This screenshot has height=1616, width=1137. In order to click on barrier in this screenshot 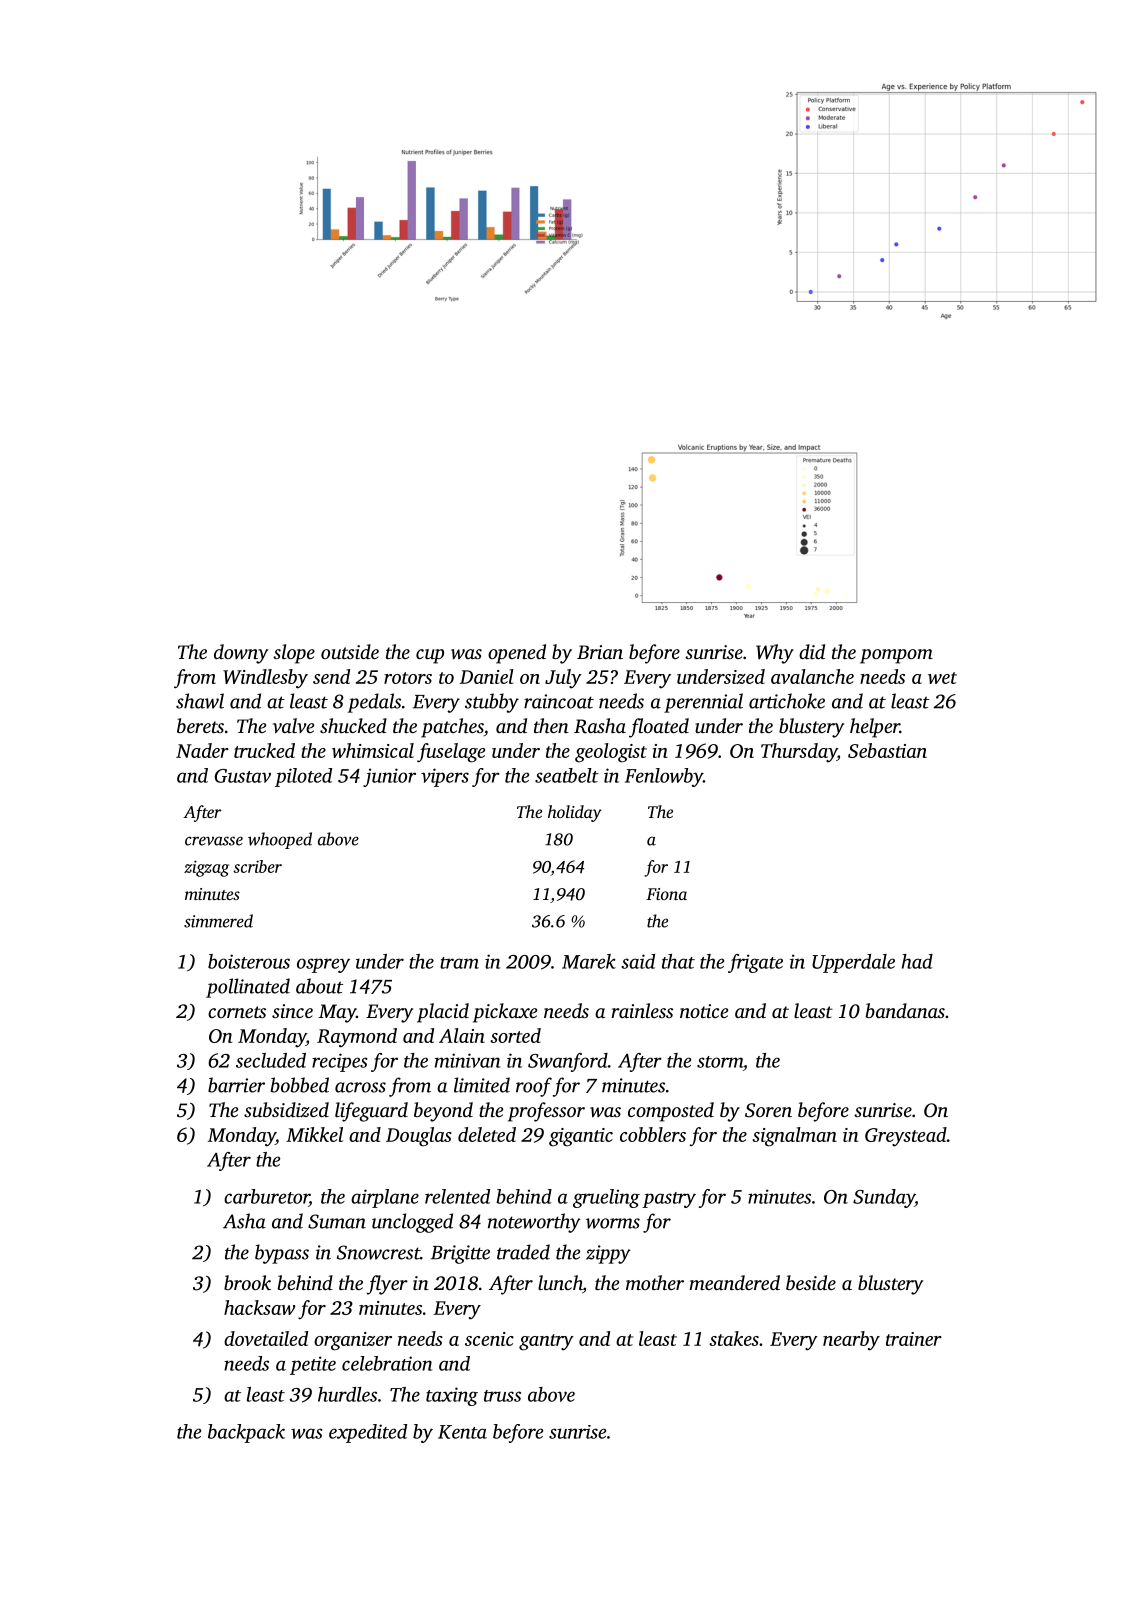, I will do `click(236, 1085)`.
